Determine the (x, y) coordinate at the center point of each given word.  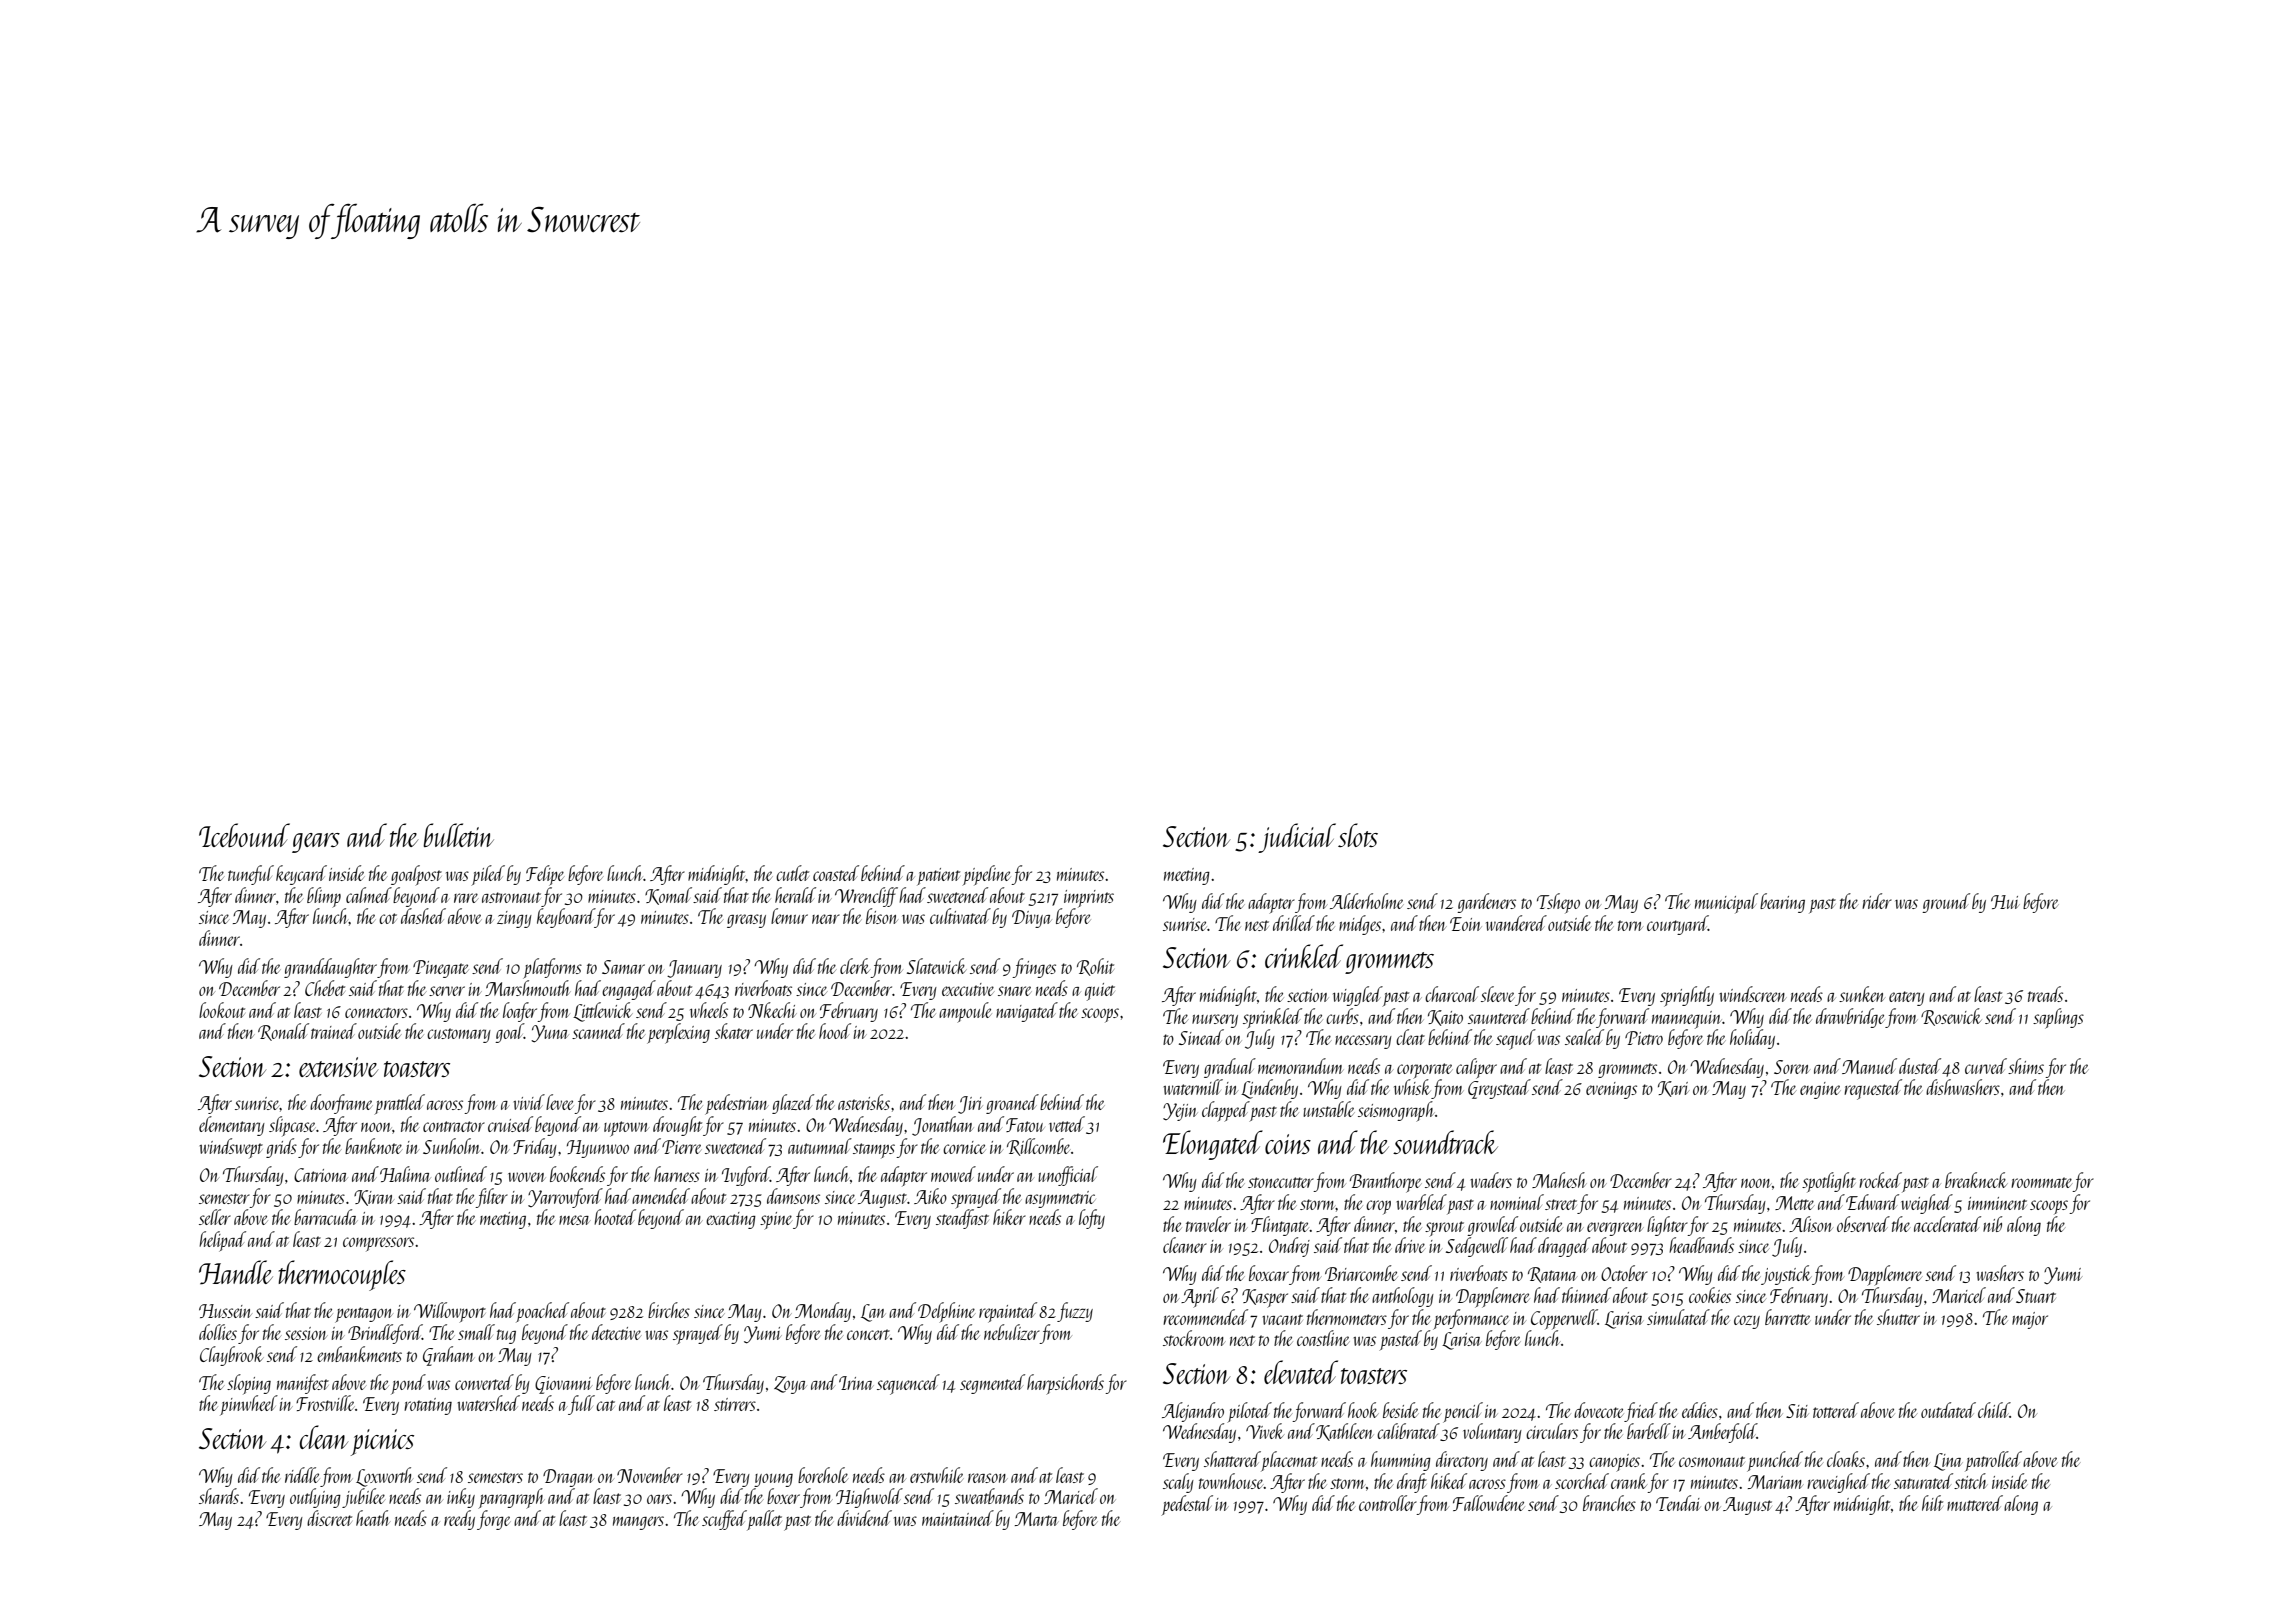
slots (1358, 835)
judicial (1297, 838)
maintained (958, 1518)
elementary (232, 1126)
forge (494, 1520)
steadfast (962, 1219)
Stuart (2036, 1296)
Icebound (244, 835)
